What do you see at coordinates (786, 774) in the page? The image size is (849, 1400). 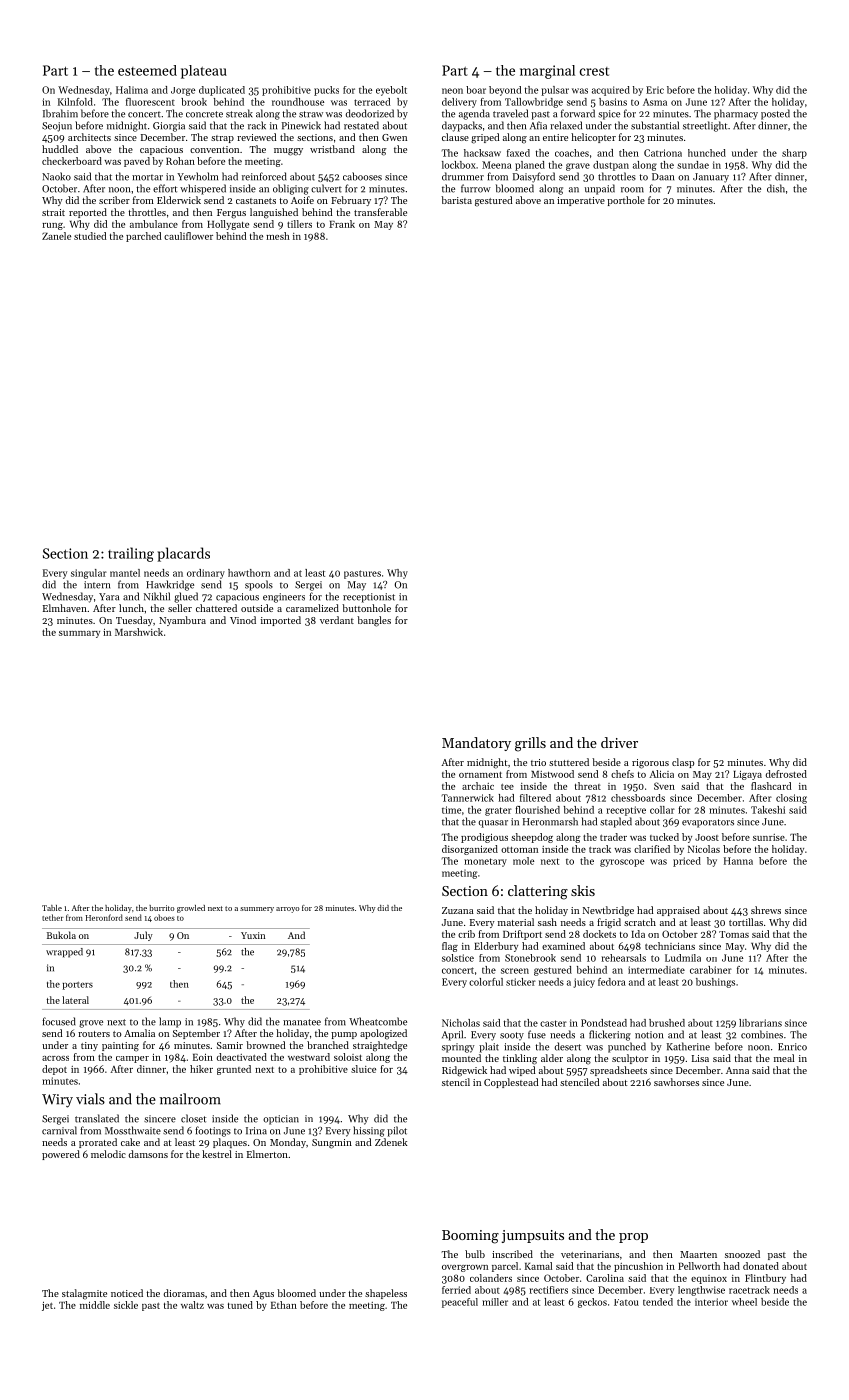 I see `defrosted` at bounding box center [786, 774].
